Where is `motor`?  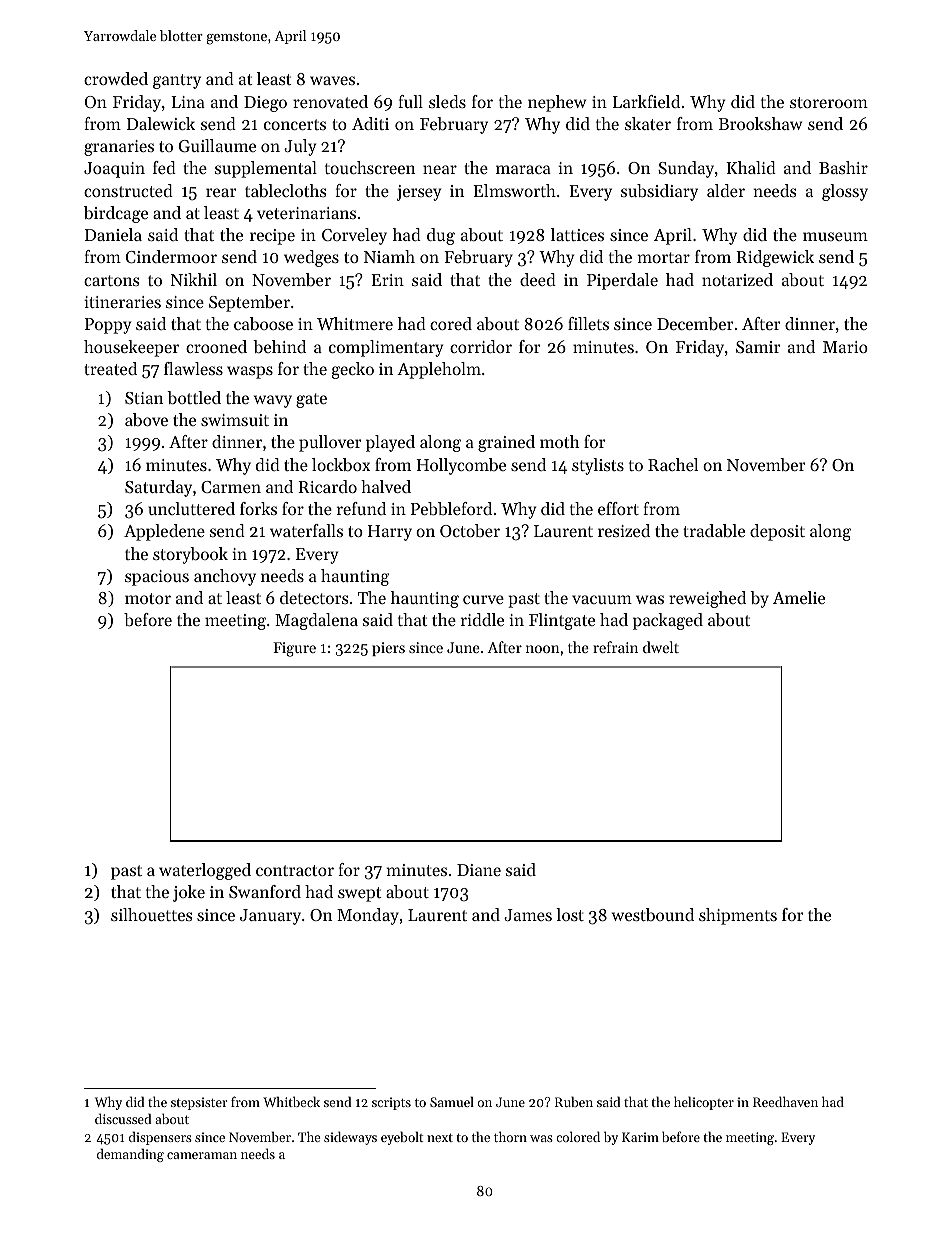 motor is located at coordinates (148, 598).
